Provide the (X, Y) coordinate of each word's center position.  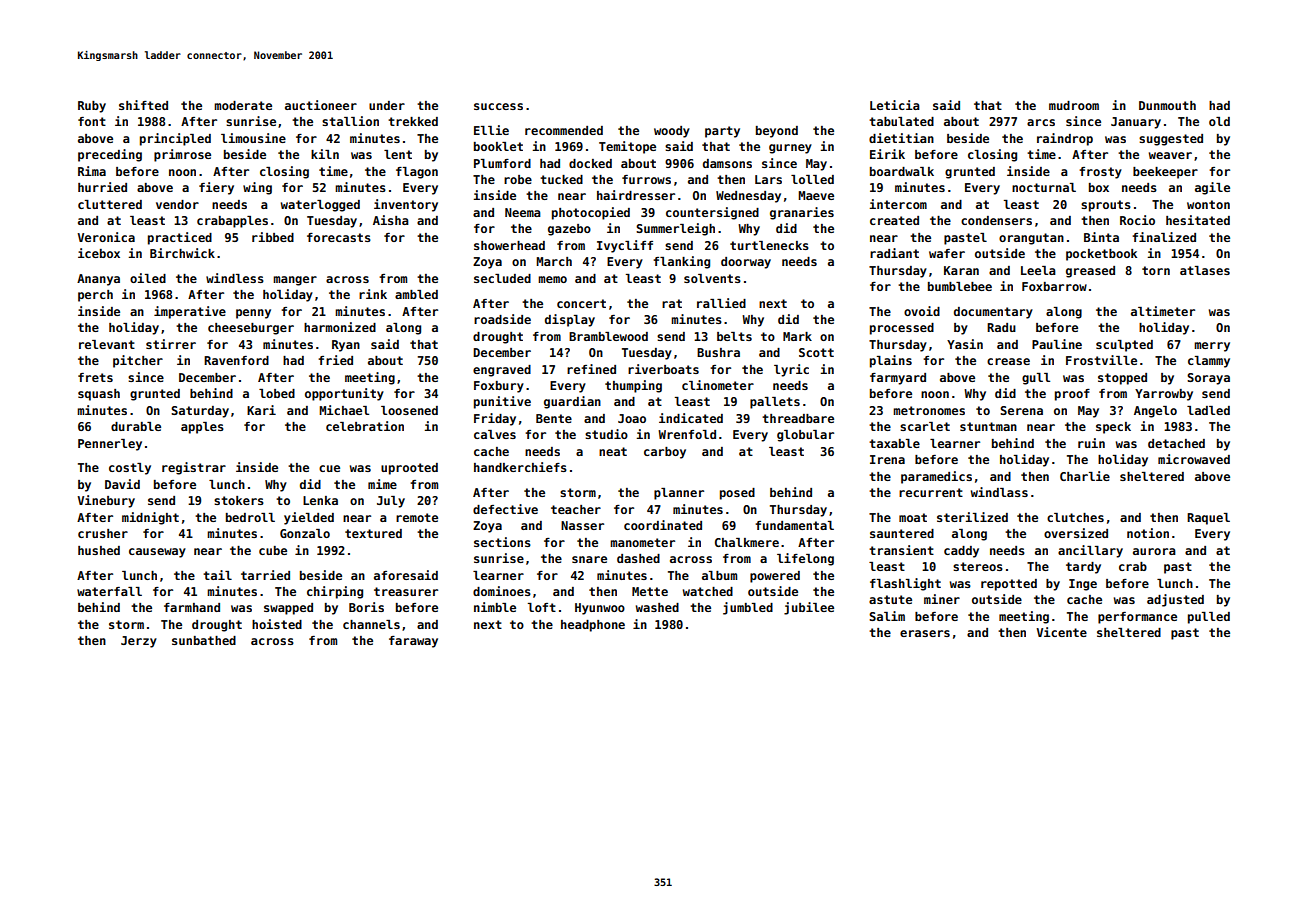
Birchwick (182, 253)
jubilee (809, 608)
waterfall (109, 591)
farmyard (898, 379)
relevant (107, 344)
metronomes (929, 410)
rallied (721, 303)
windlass (999, 492)
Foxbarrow (1054, 286)
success (498, 106)
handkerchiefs (520, 467)
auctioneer (321, 105)
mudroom (1074, 105)
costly (130, 469)
